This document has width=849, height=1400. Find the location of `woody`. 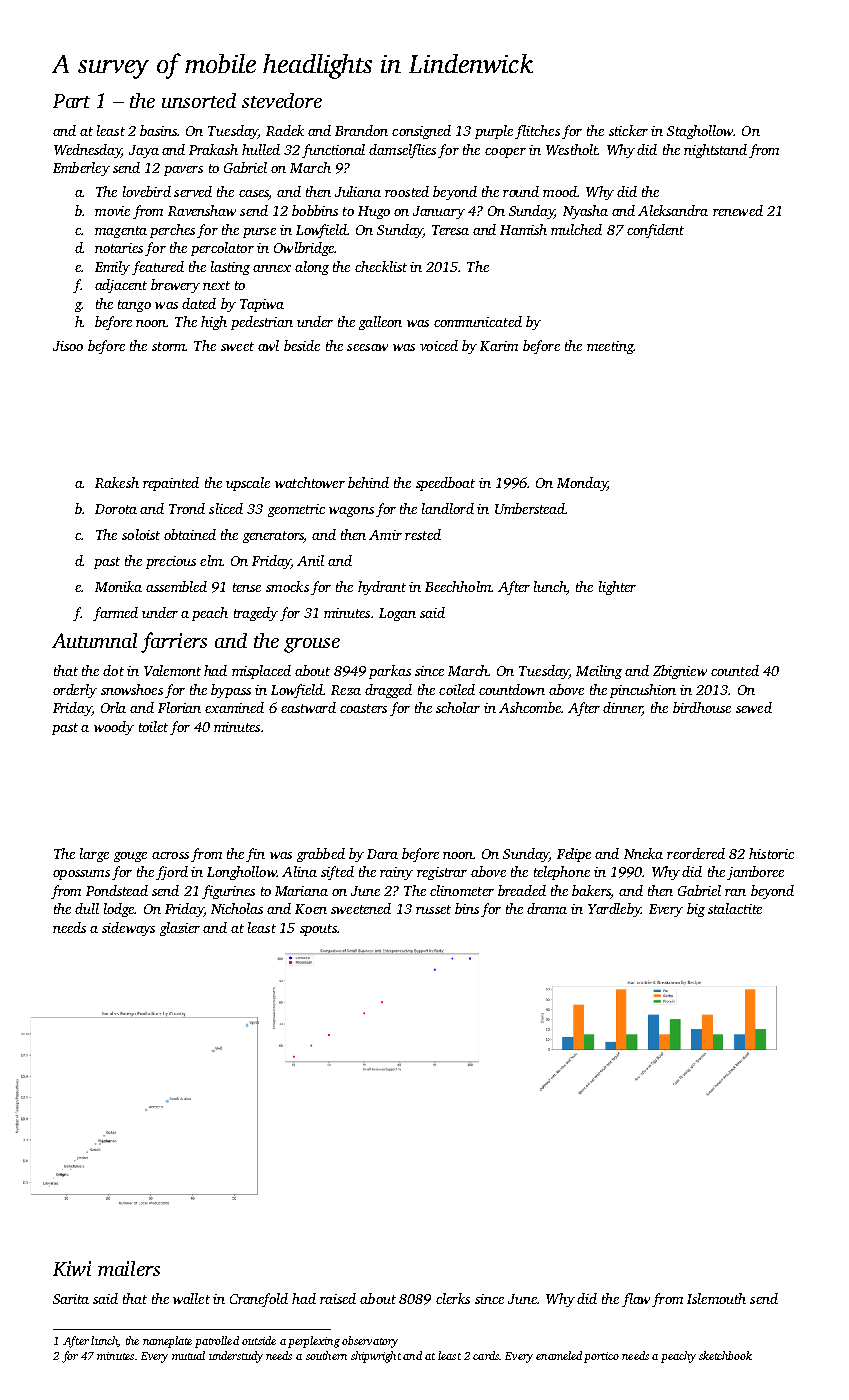

woody is located at coordinates (114, 728).
